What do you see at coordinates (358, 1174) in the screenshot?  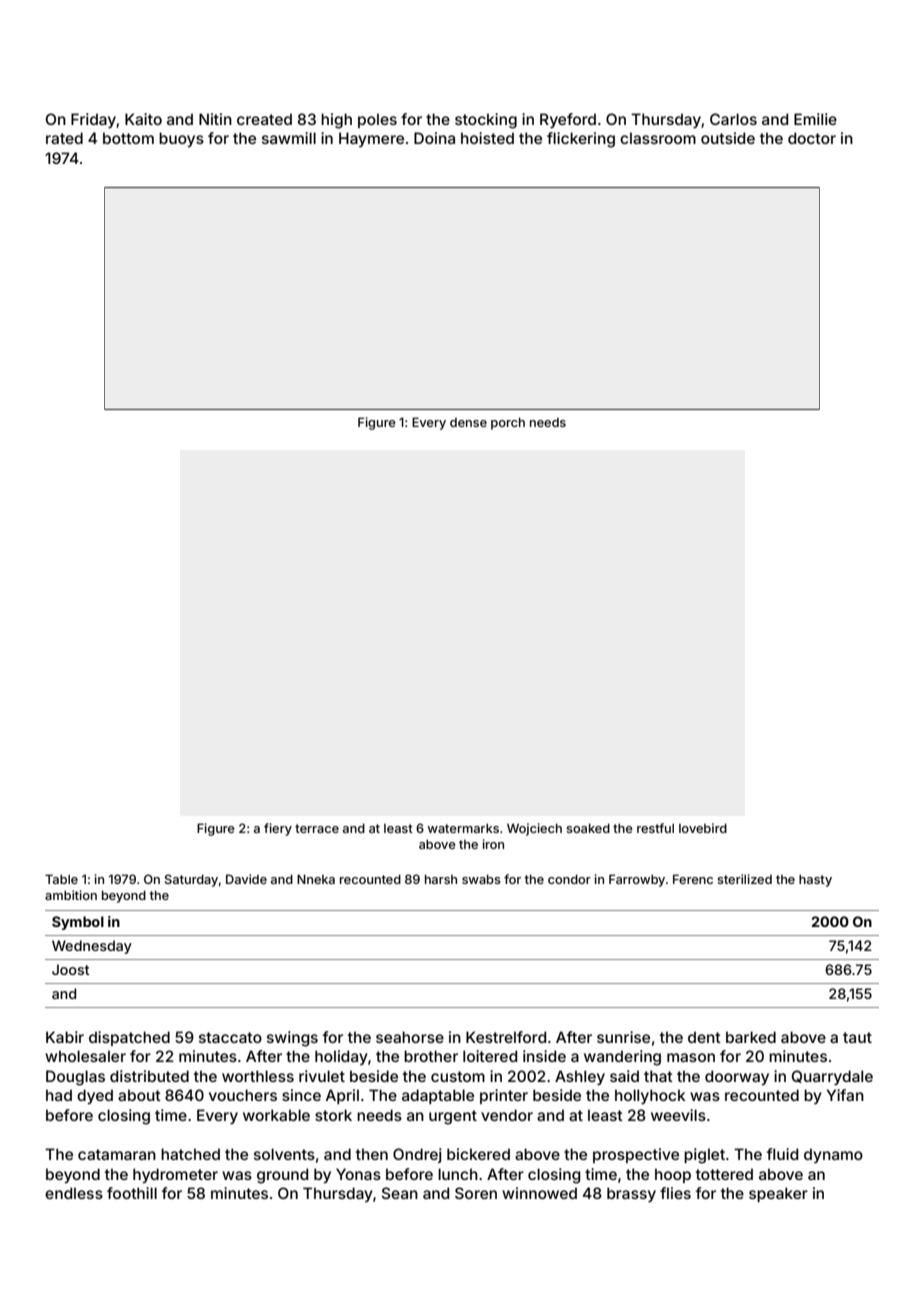 I see `Yonas` at bounding box center [358, 1174].
